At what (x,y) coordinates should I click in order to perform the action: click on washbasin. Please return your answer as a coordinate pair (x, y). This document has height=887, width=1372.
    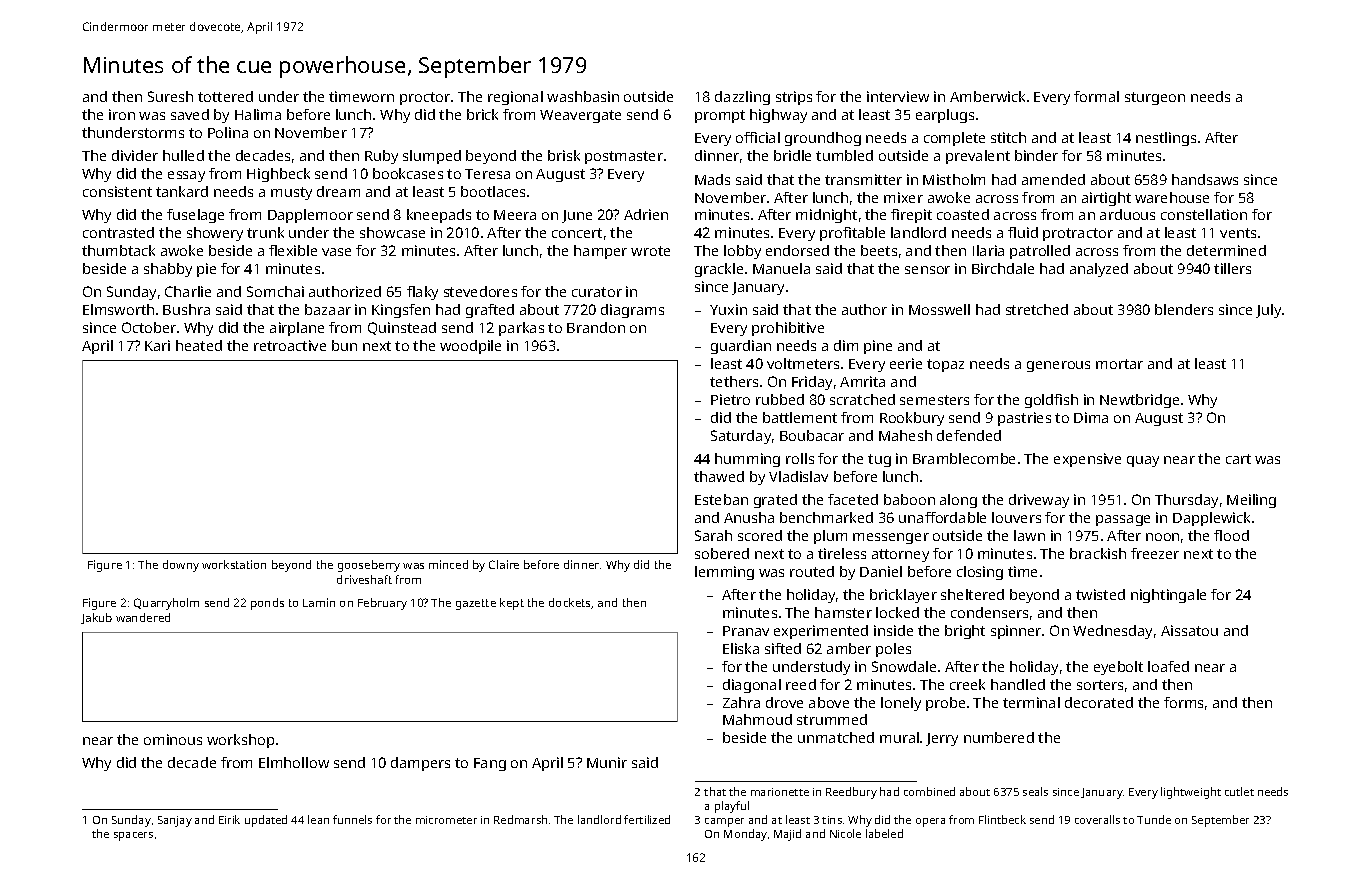
    Looking at the image, I should click on (583, 96).
